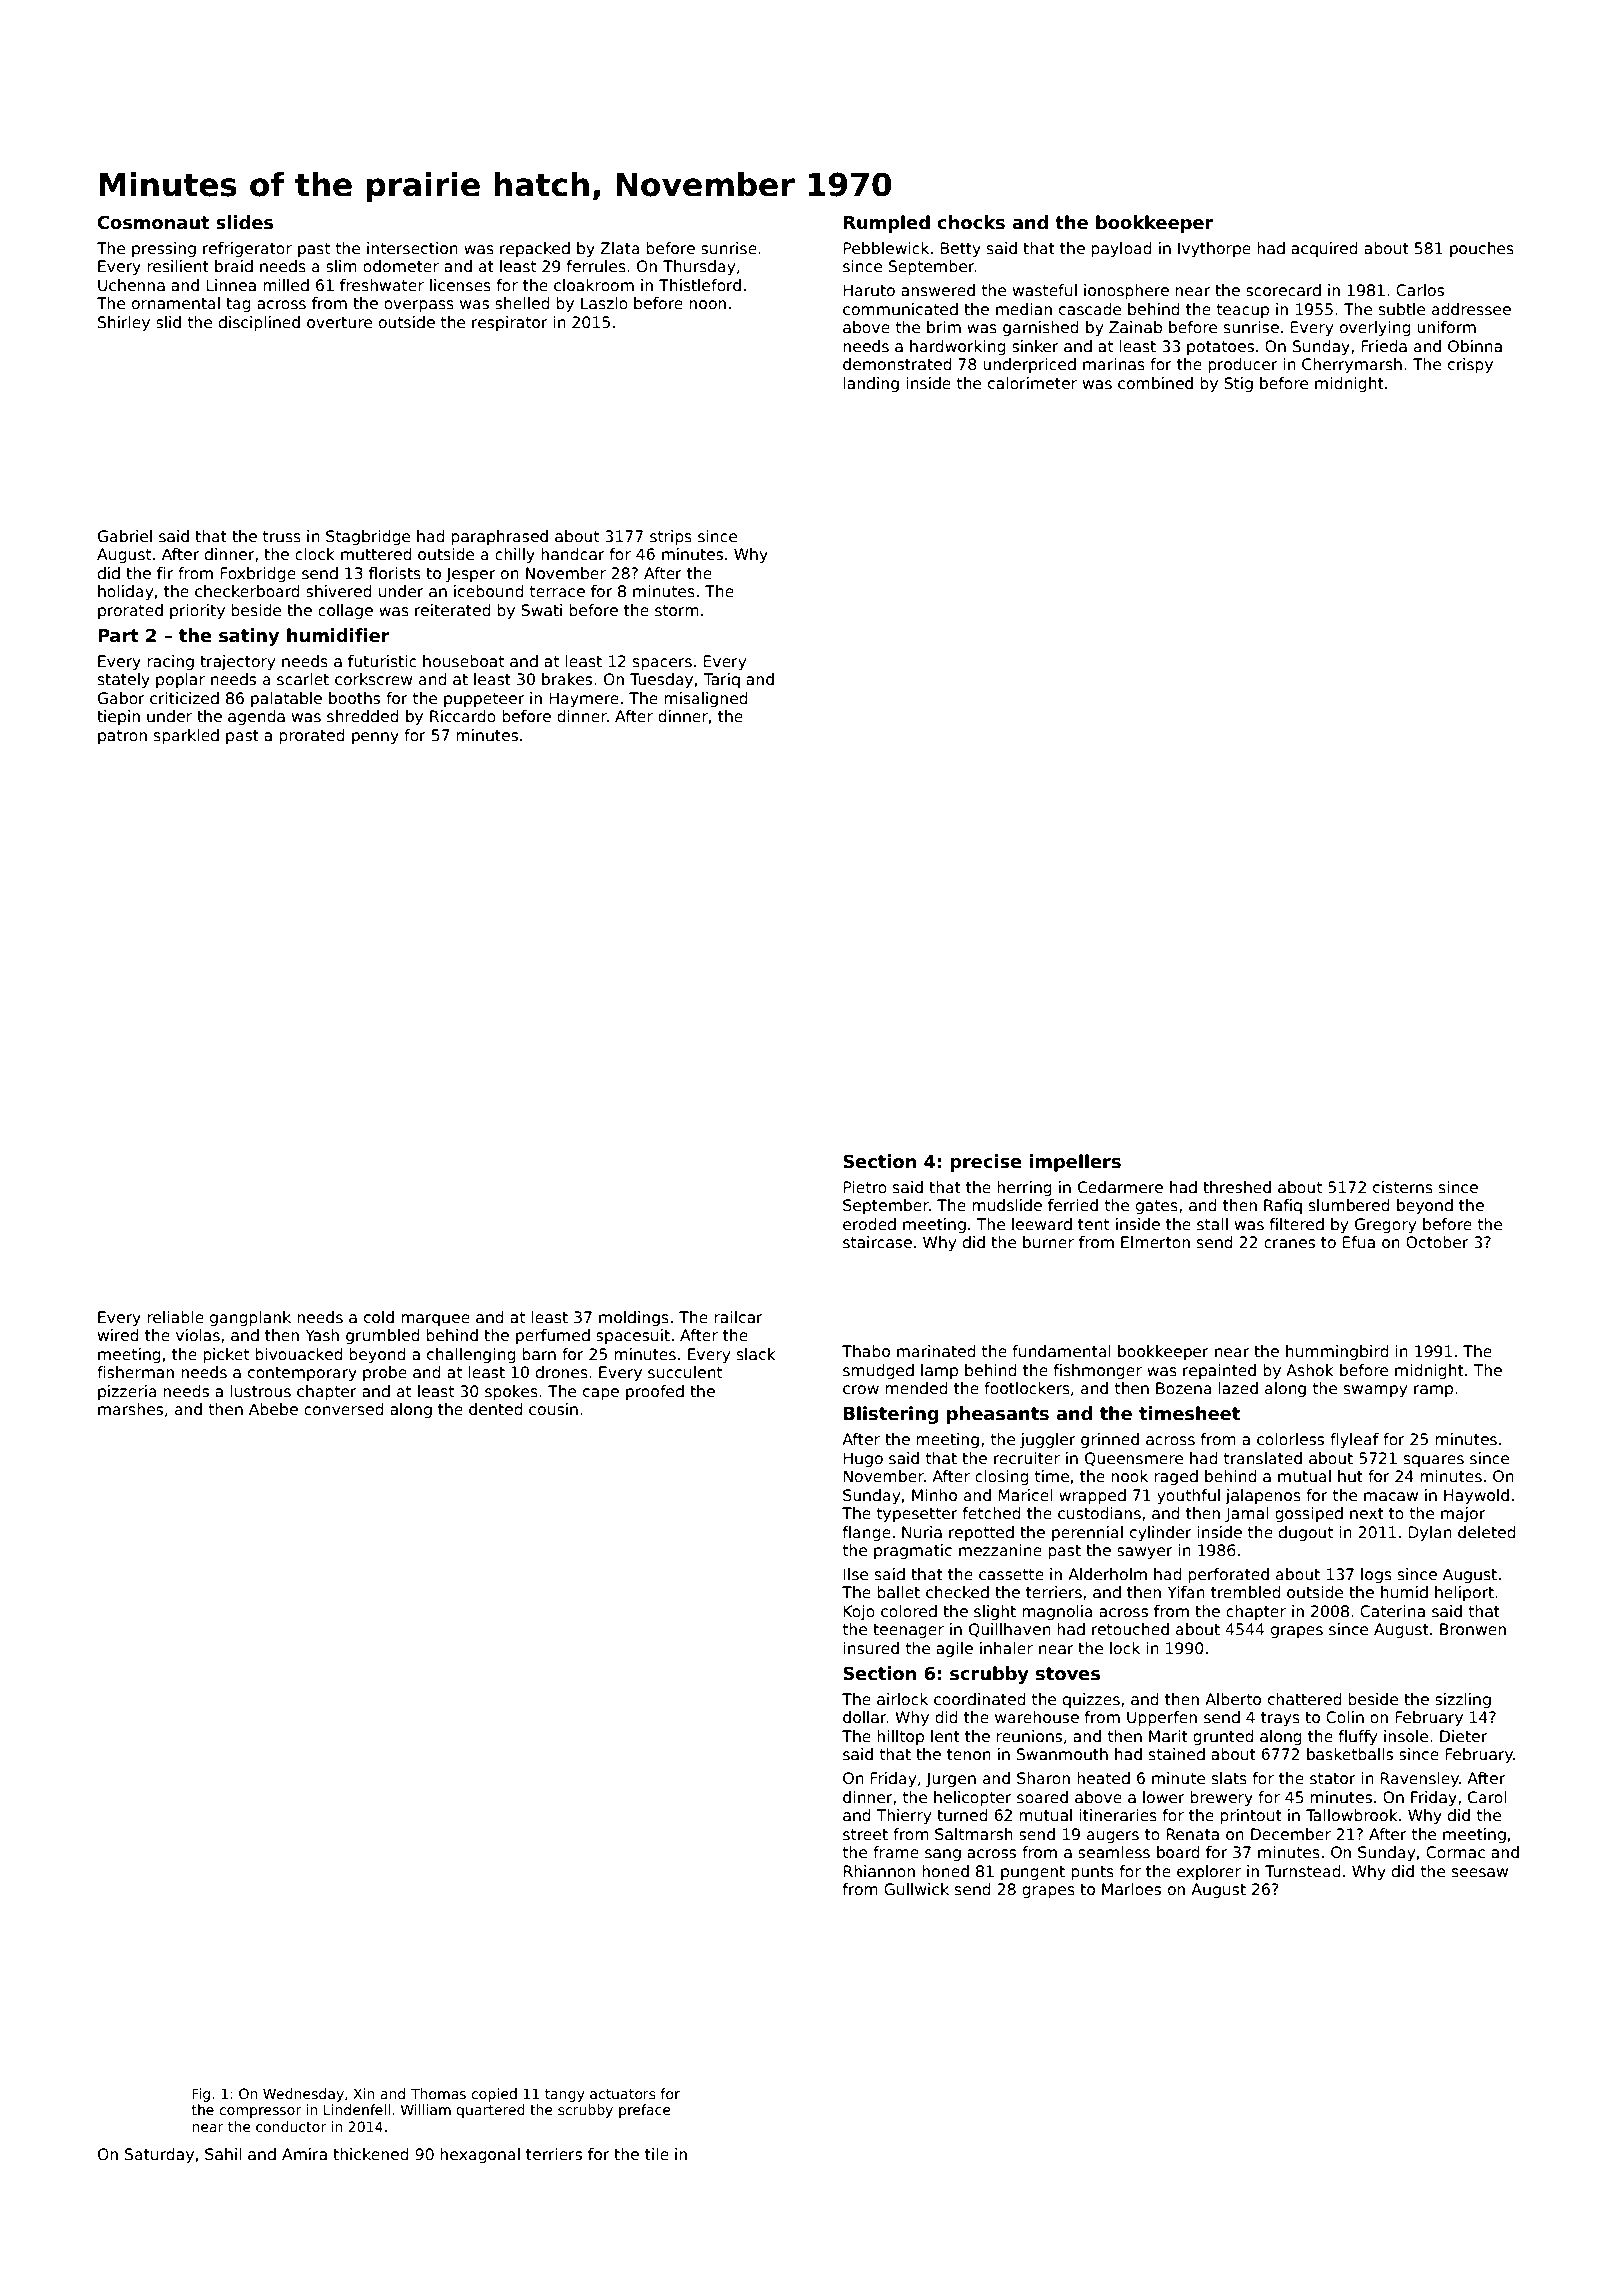  I want to click on marshes, so click(130, 1409).
